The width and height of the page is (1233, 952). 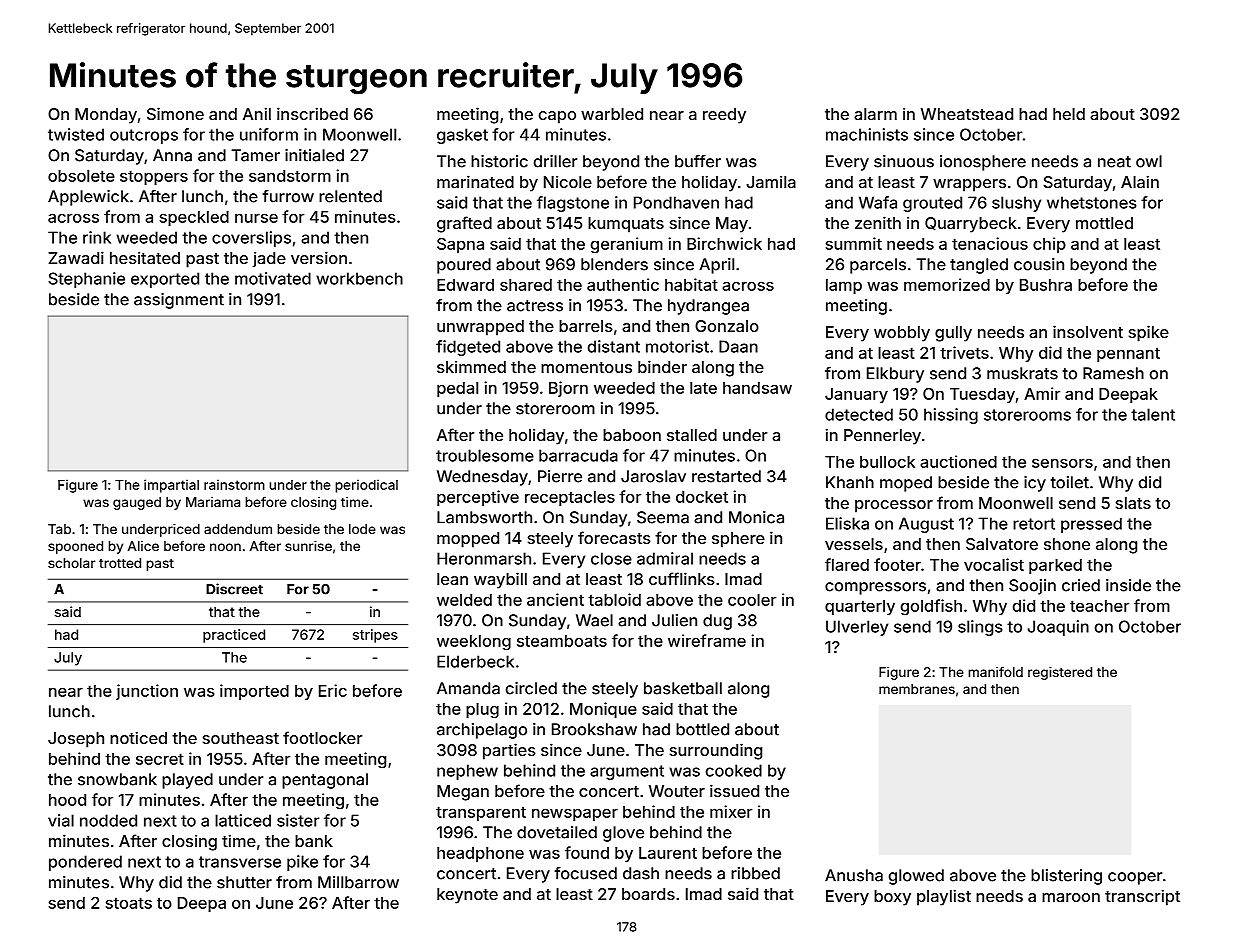 What do you see at coordinates (145, 258) in the page?
I see `hesitated` at bounding box center [145, 258].
